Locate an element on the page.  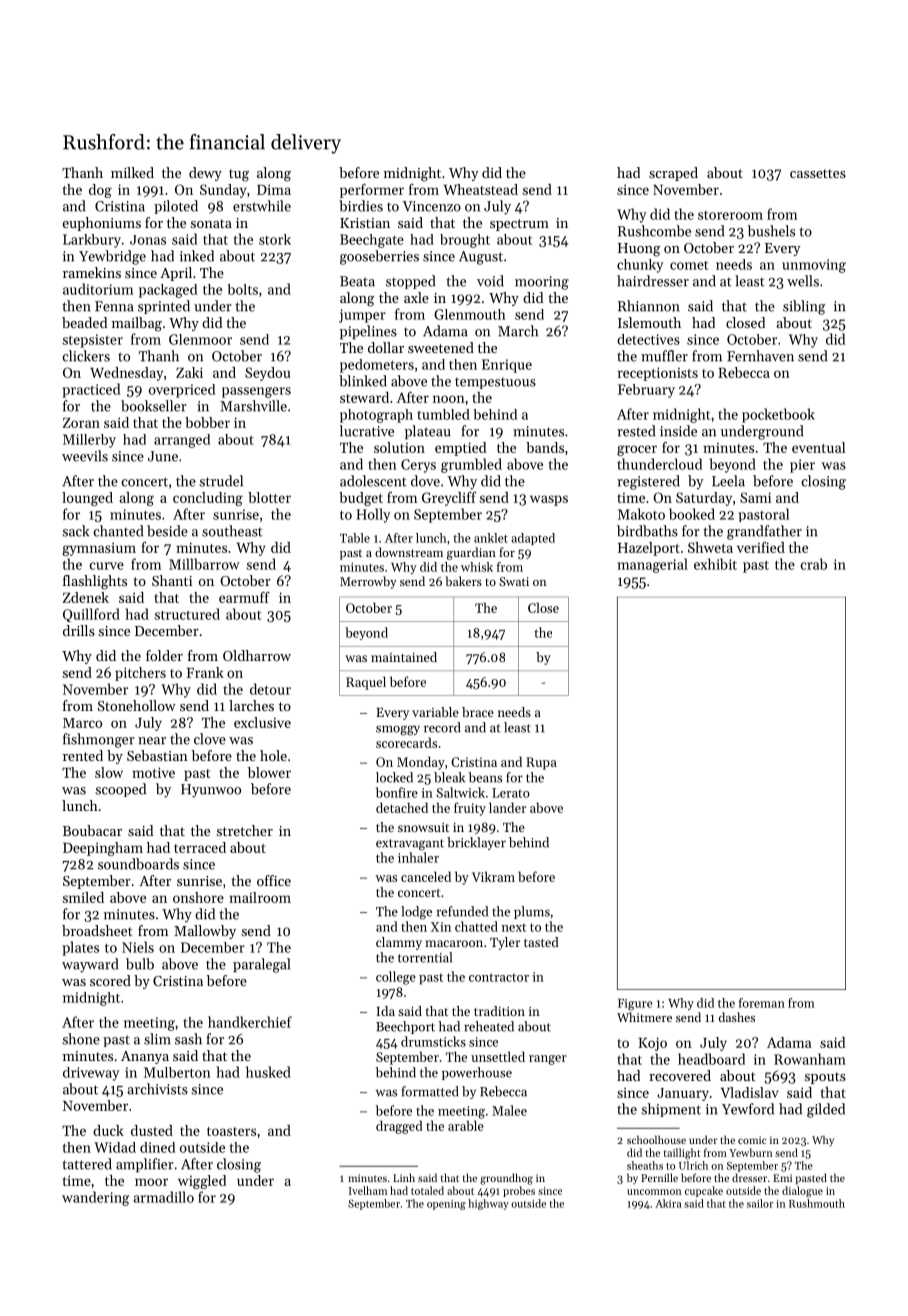
driveway is located at coordinates (91, 1074).
